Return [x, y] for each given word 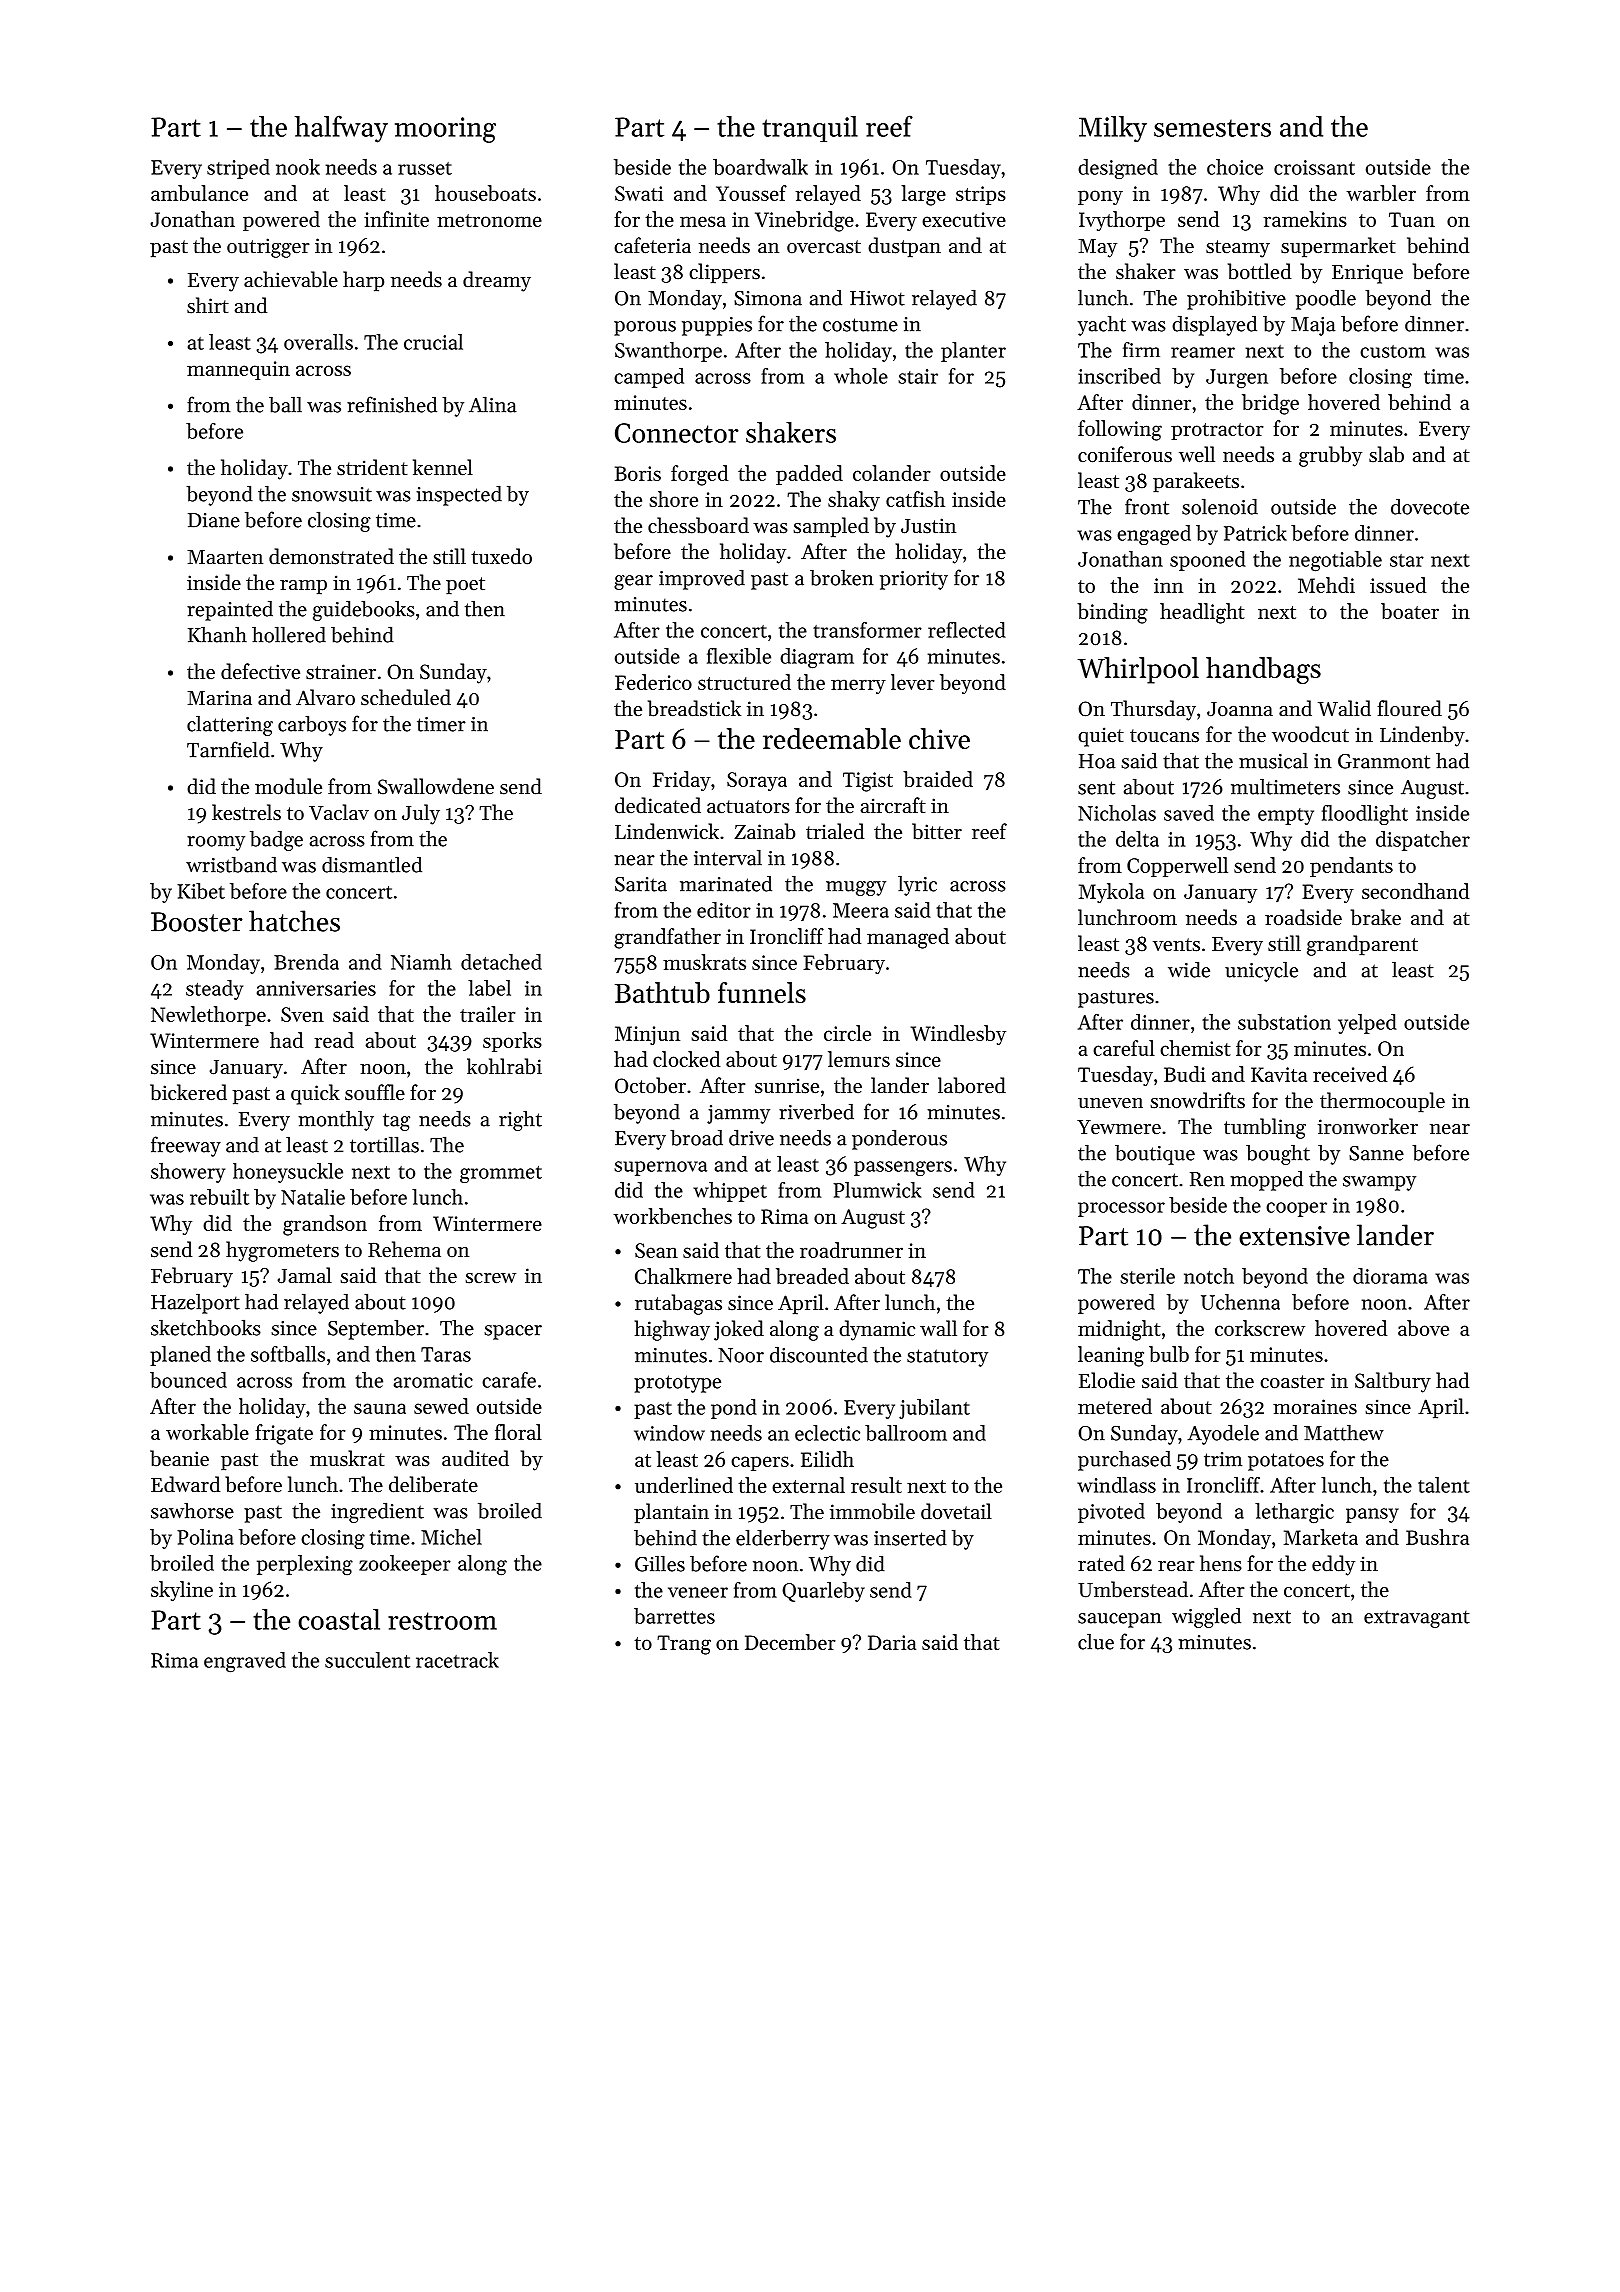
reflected [967, 630]
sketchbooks [206, 1327]
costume [860, 325]
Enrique [1367, 274]
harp [363, 281]
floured [1409, 708]
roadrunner [851, 1250]
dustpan [904, 247]
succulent [367, 1660]
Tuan [1412, 219]
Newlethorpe [208, 1016]
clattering [230, 725]
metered [1115, 1406]
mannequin [238, 370]
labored [972, 1085]
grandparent [1362, 945]
